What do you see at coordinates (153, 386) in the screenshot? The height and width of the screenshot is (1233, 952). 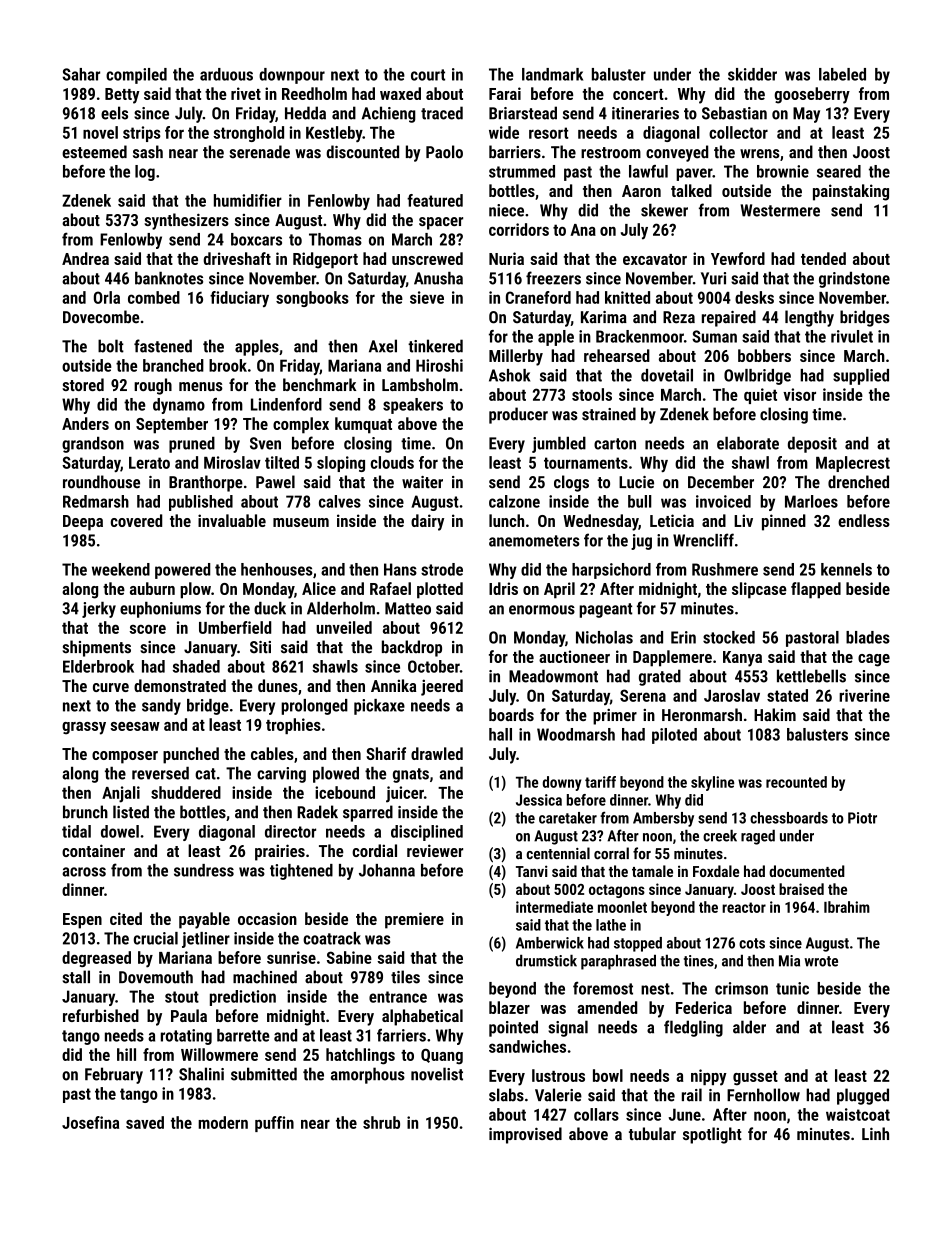 I see `rough` at bounding box center [153, 386].
